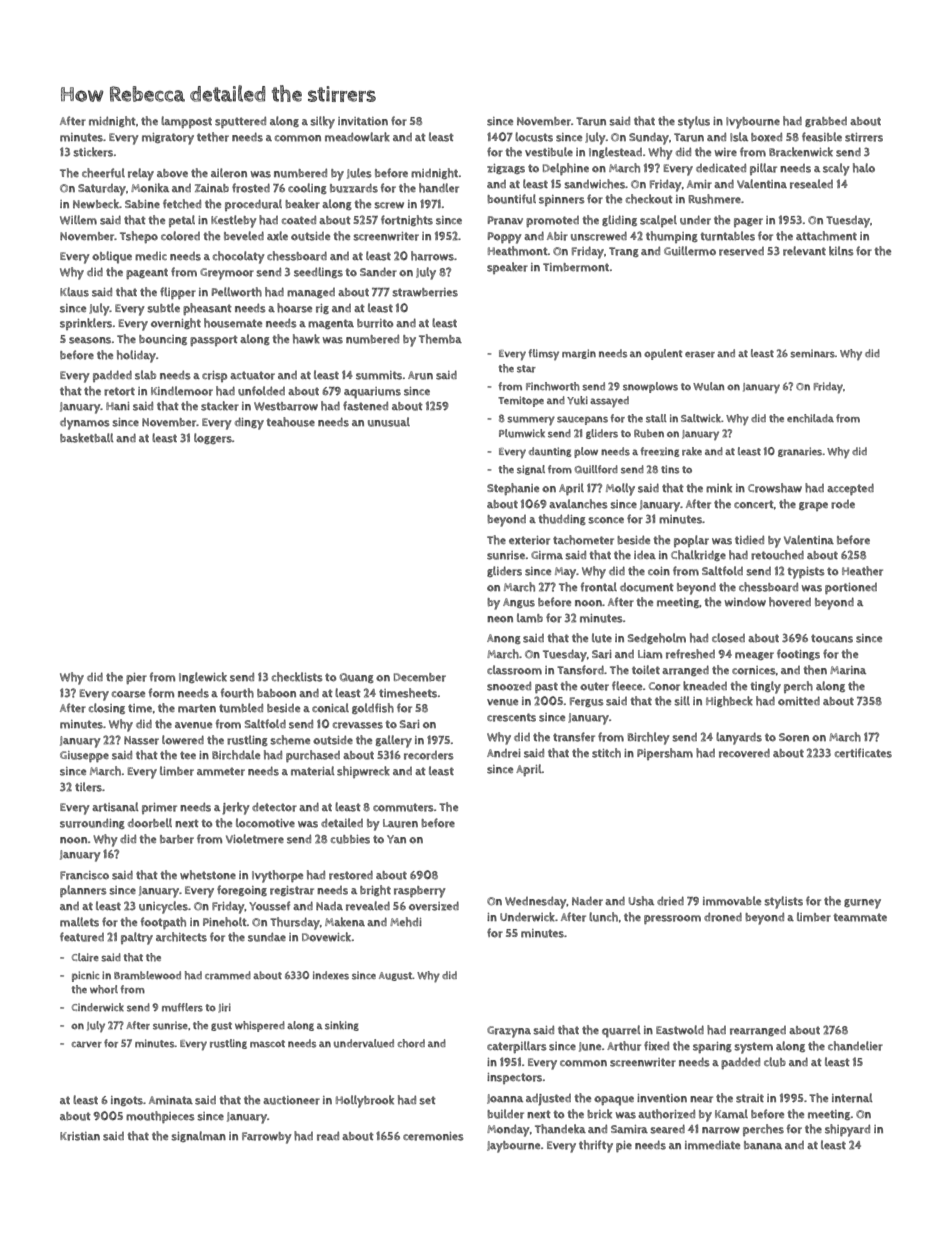 The image size is (952, 1233). I want to click on mouthpieces, so click(160, 1117).
